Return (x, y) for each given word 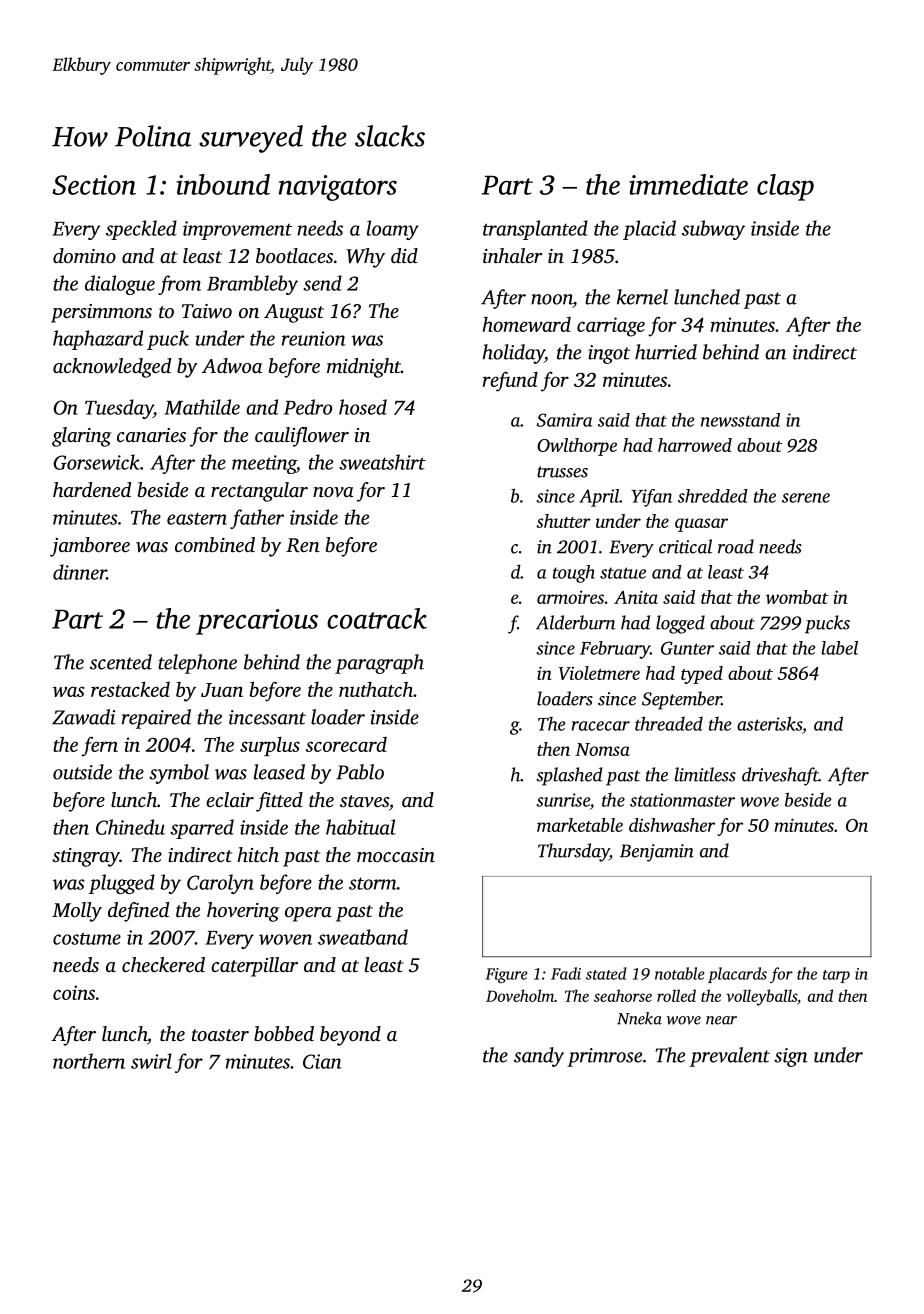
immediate (688, 184)
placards (737, 975)
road (736, 546)
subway (713, 230)
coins (74, 992)
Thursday (573, 852)
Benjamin (657, 853)
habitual (361, 827)
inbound (223, 184)
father (257, 519)
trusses (562, 472)
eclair (230, 799)
